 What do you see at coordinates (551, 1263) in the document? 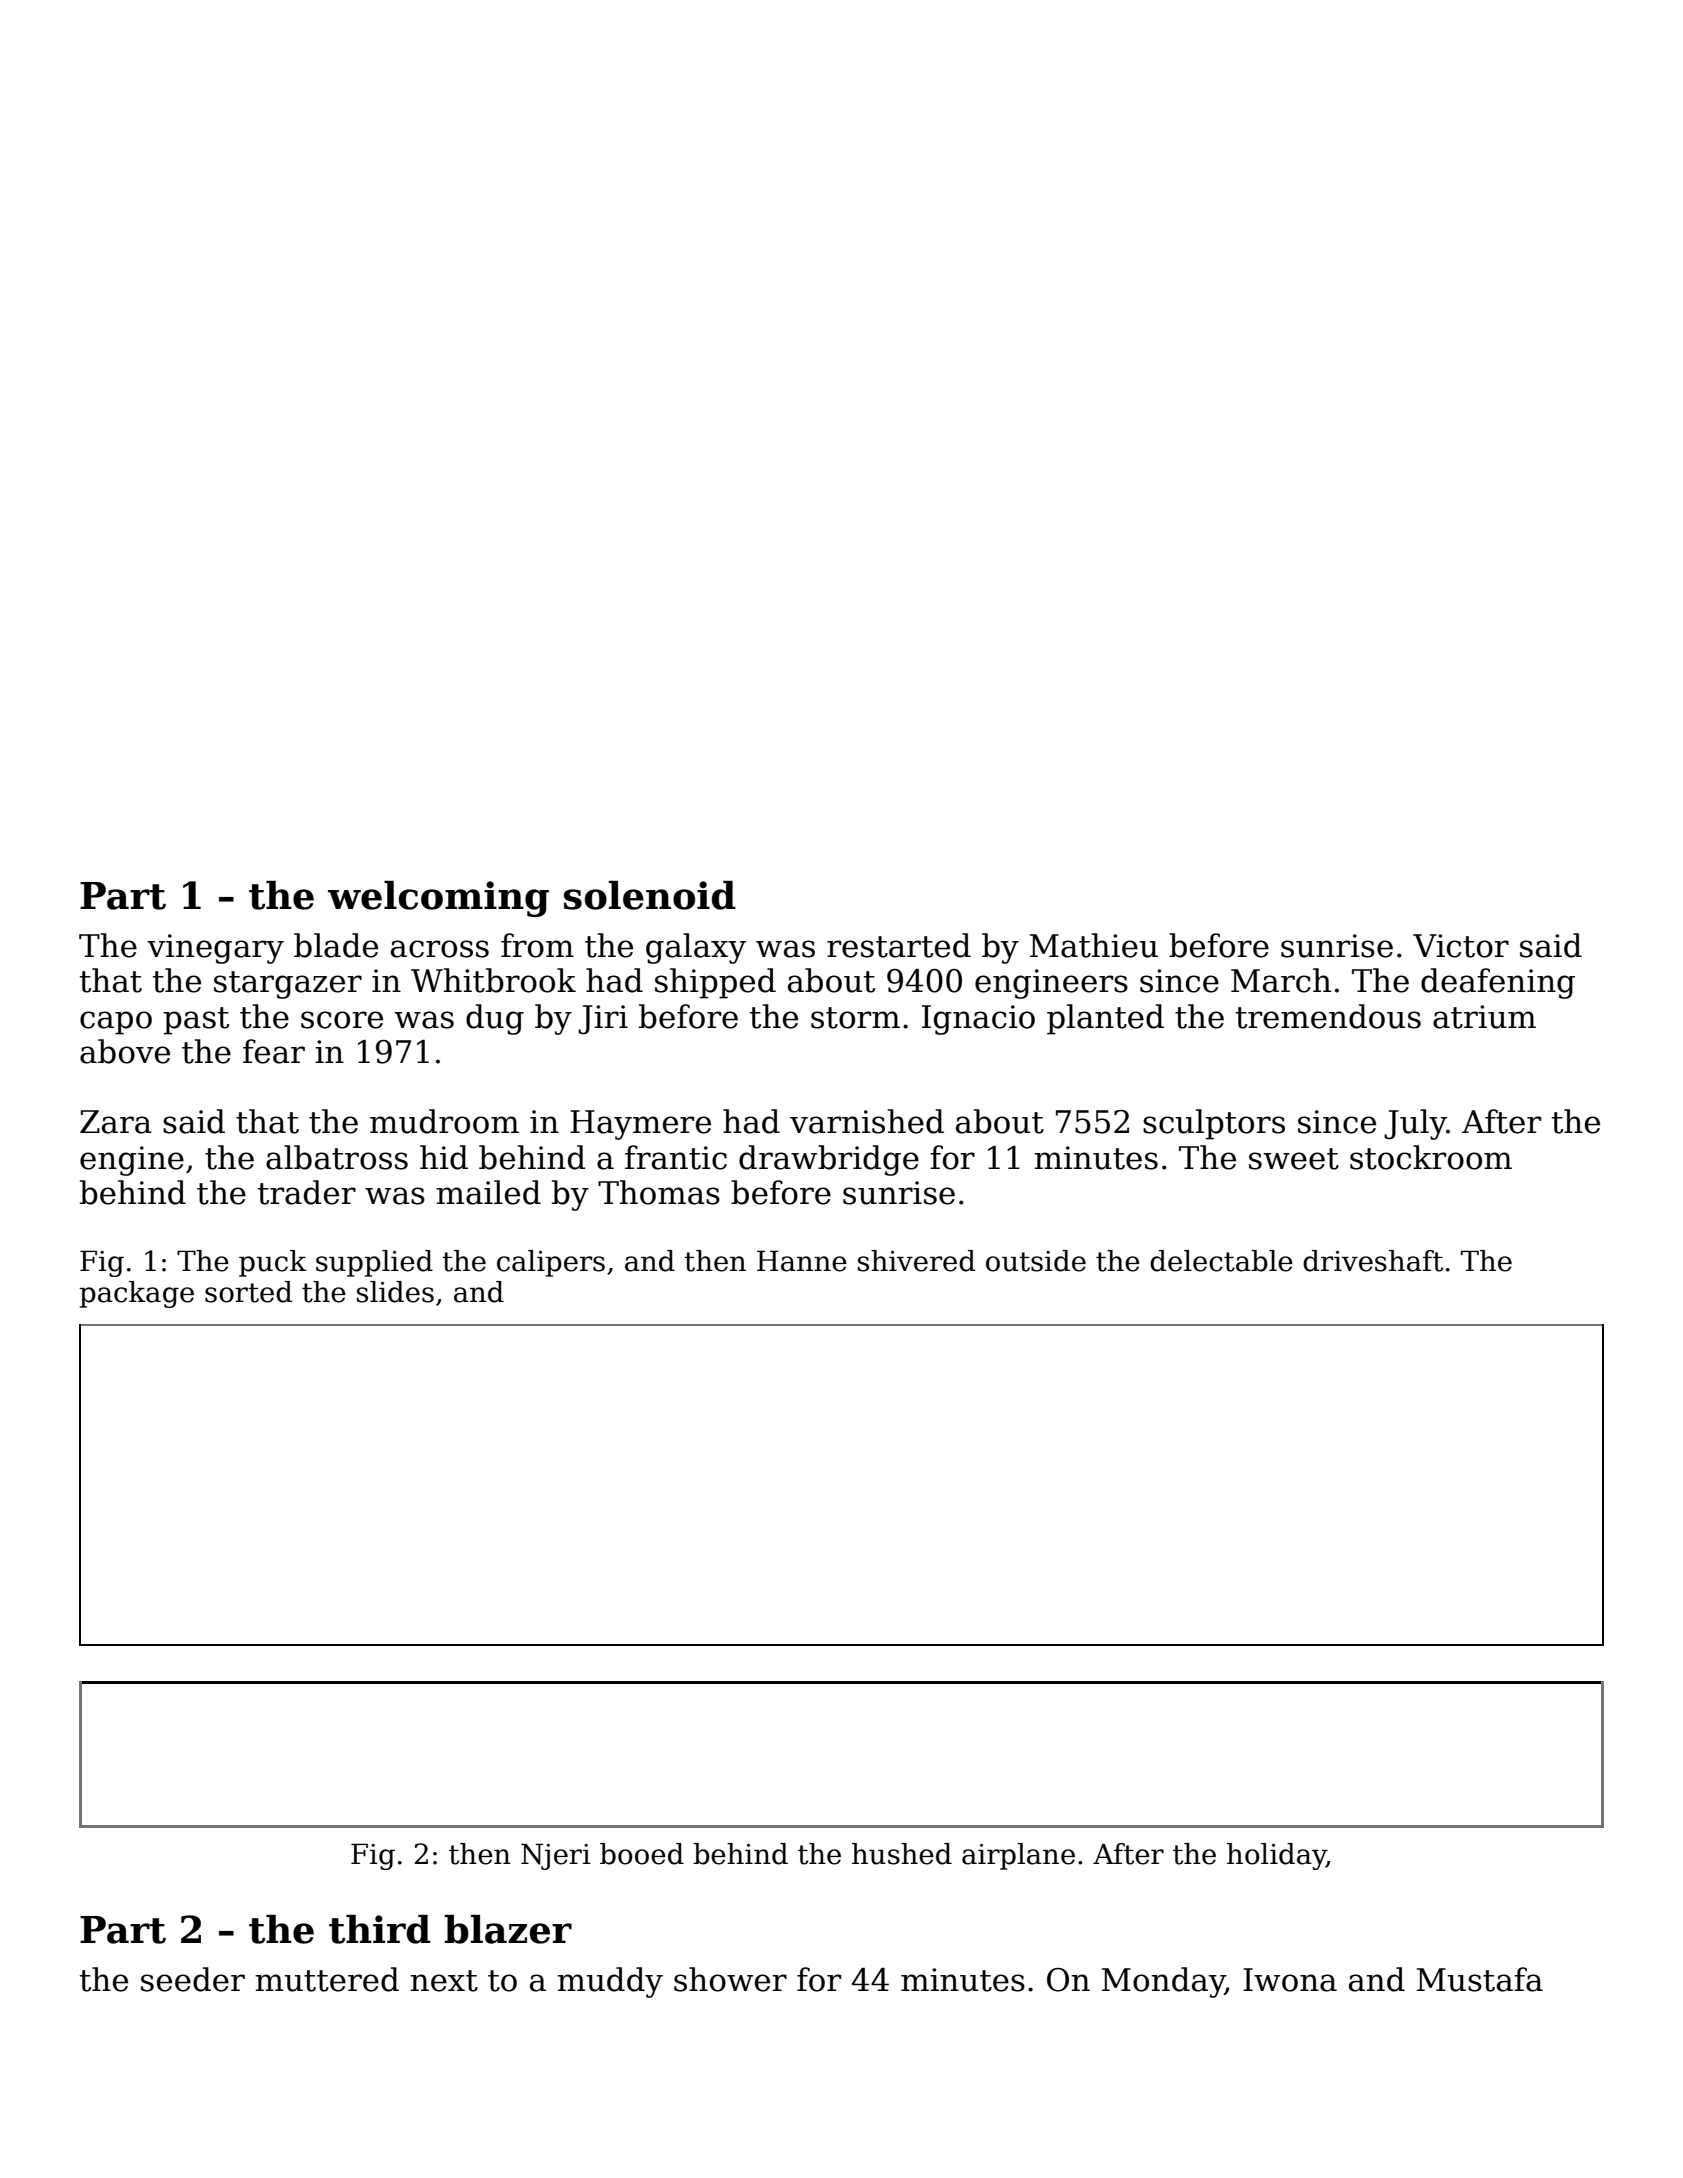
I see `calipers` at bounding box center [551, 1263].
